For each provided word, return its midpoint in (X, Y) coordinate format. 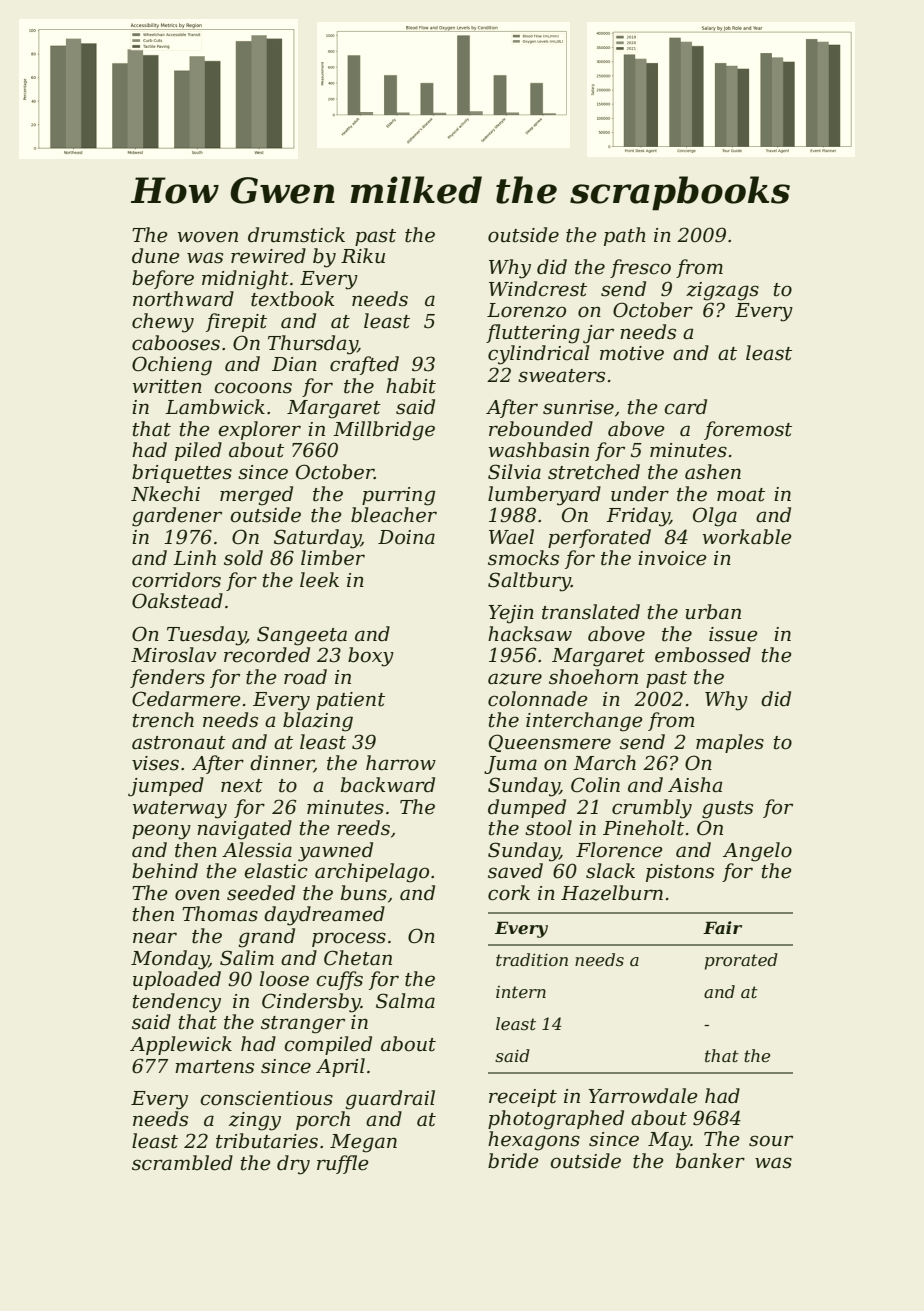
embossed (703, 655)
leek (319, 580)
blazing (318, 722)
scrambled (182, 1163)
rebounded (541, 429)
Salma (405, 1001)
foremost (748, 430)
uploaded (177, 980)
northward (183, 299)
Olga (715, 517)
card (685, 407)
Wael (511, 537)
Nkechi (165, 494)
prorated (741, 961)
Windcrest (538, 289)
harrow (401, 763)
